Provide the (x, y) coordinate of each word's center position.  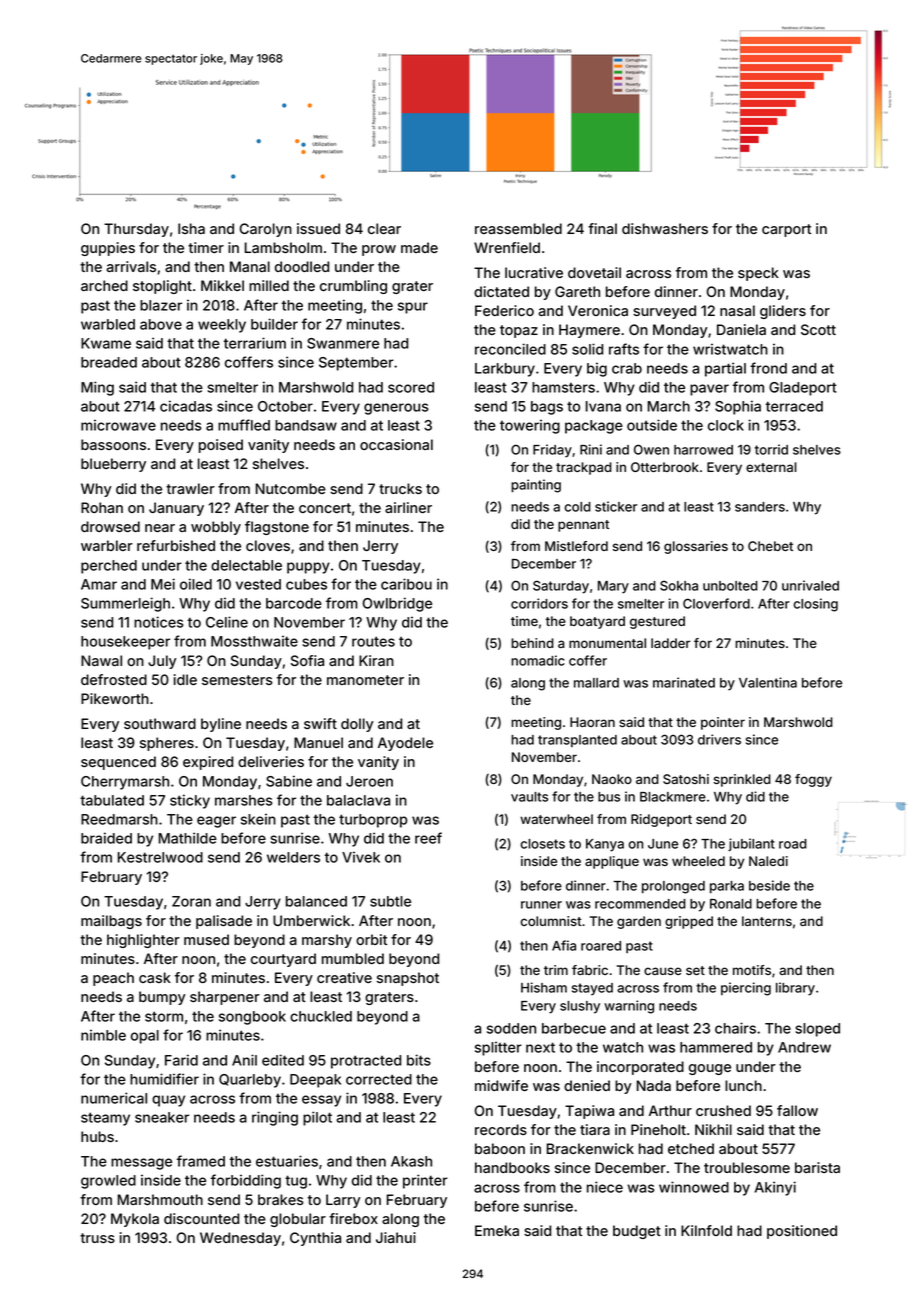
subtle (390, 901)
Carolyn (266, 230)
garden (639, 922)
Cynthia (315, 1239)
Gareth (577, 291)
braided (106, 838)
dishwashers (665, 228)
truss (97, 1238)
